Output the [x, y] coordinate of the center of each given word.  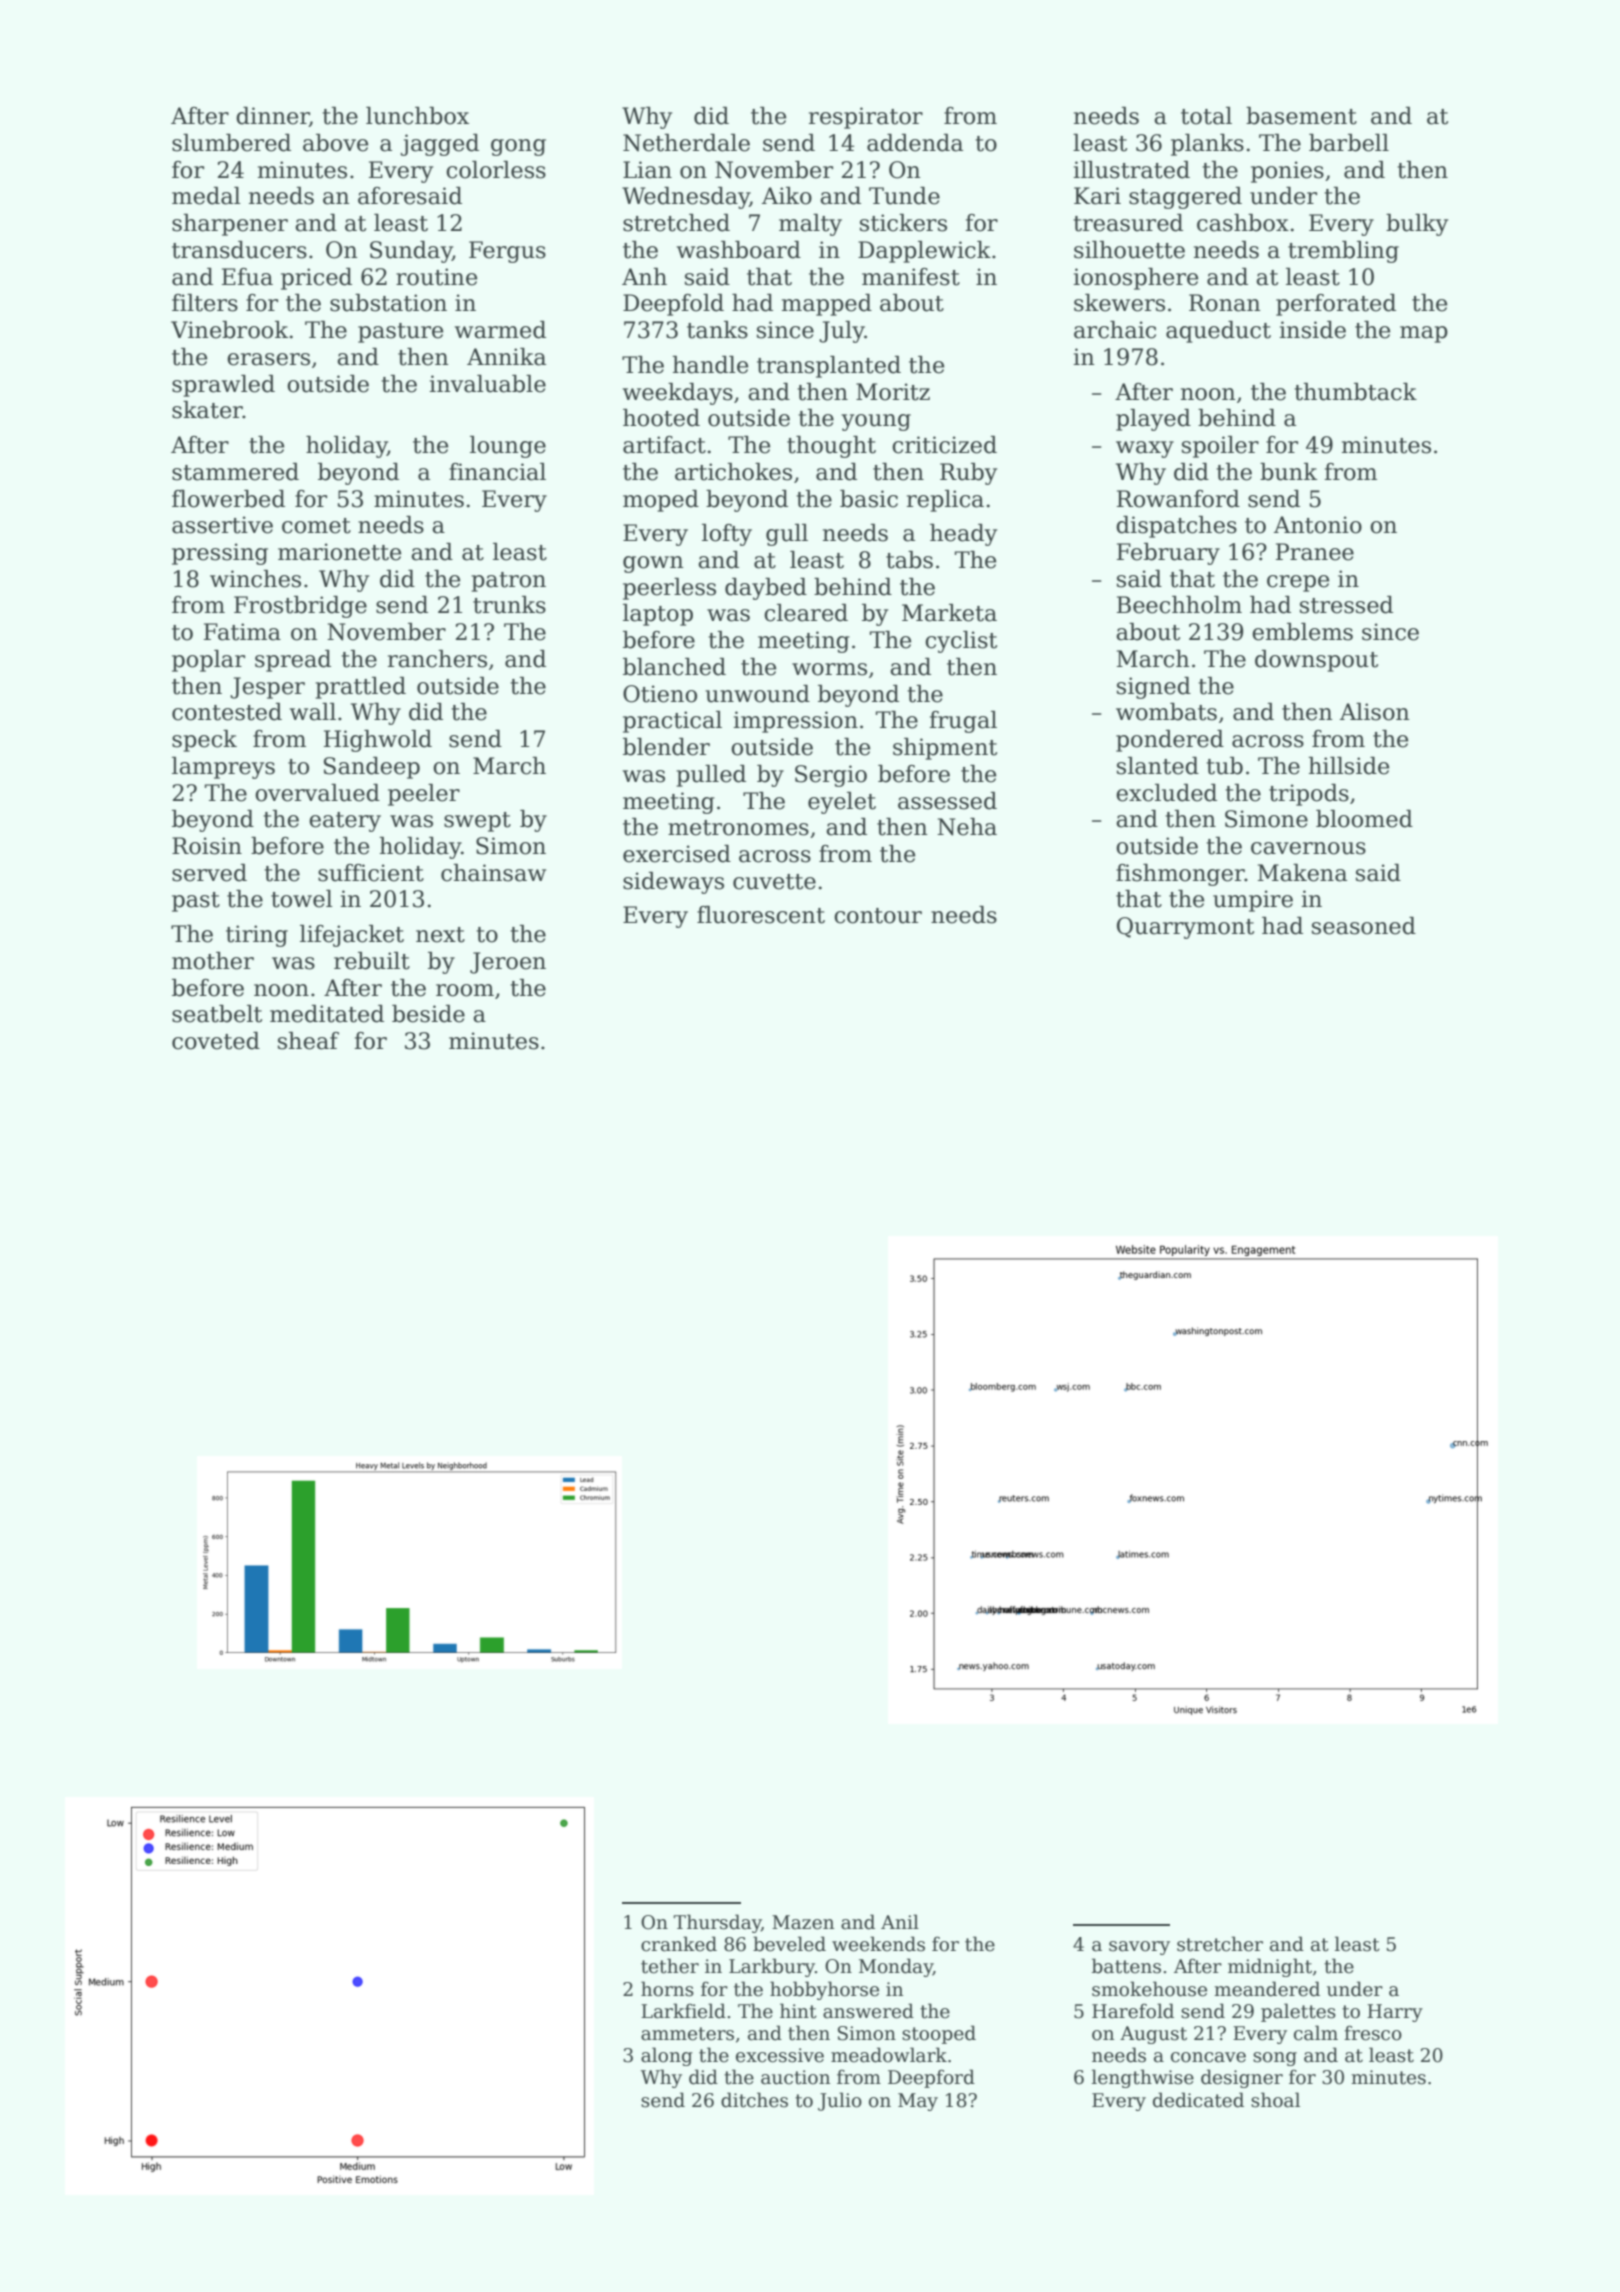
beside [428, 1014]
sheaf [308, 1041]
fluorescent [761, 915]
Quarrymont [1185, 928]
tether [670, 1966]
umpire [1253, 901]
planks [1207, 145]
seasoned [1364, 926]
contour [878, 916]
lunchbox [417, 116]
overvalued [317, 793]
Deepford [931, 2078]
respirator [866, 118]
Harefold [1133, 2011]
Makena [1302, 873]
